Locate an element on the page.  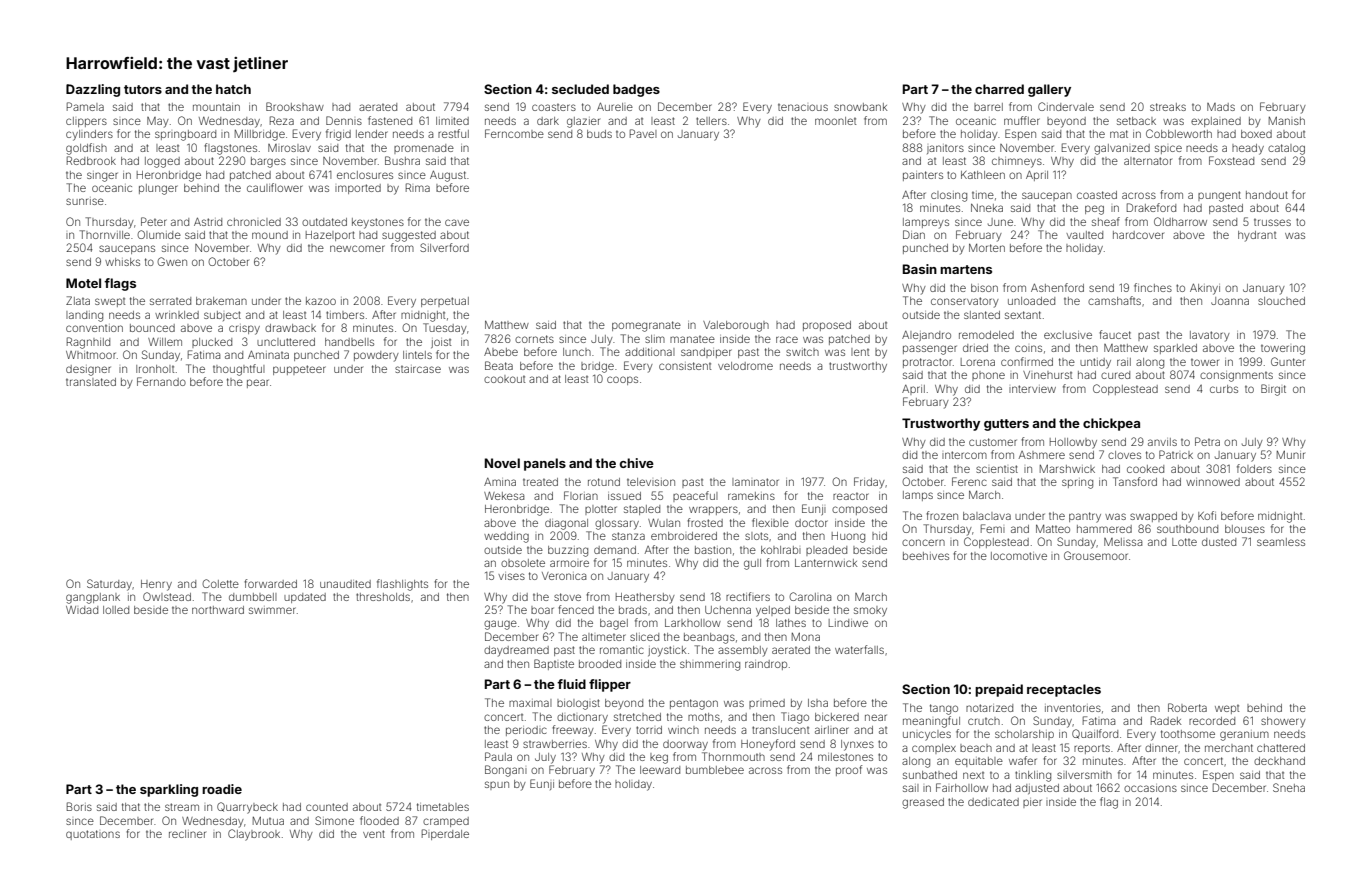
Grousemoor is located at coordinates (1096, 555).
